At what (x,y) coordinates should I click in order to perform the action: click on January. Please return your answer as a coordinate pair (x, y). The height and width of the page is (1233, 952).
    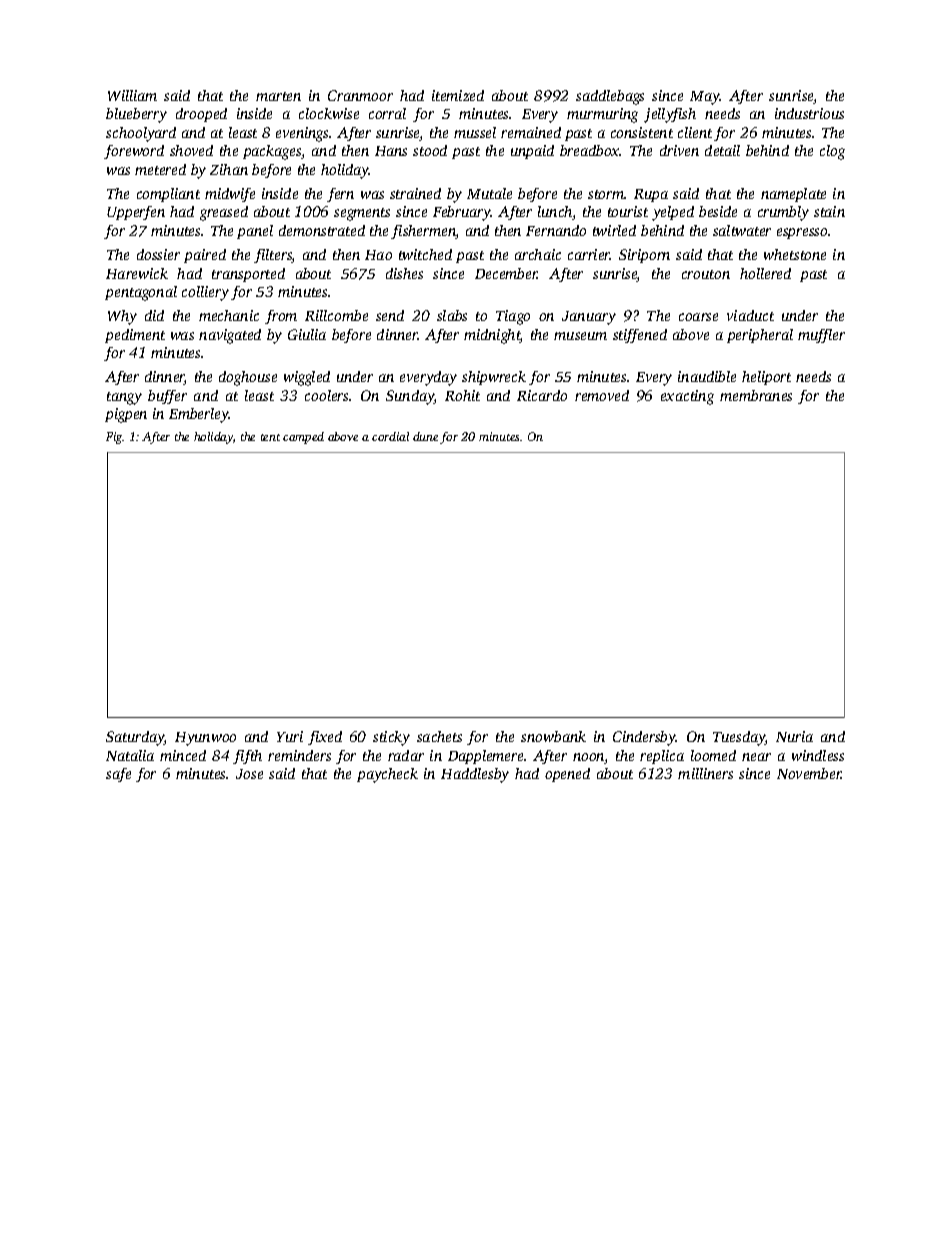
    Looking at the image, I should click on (589, 318).
